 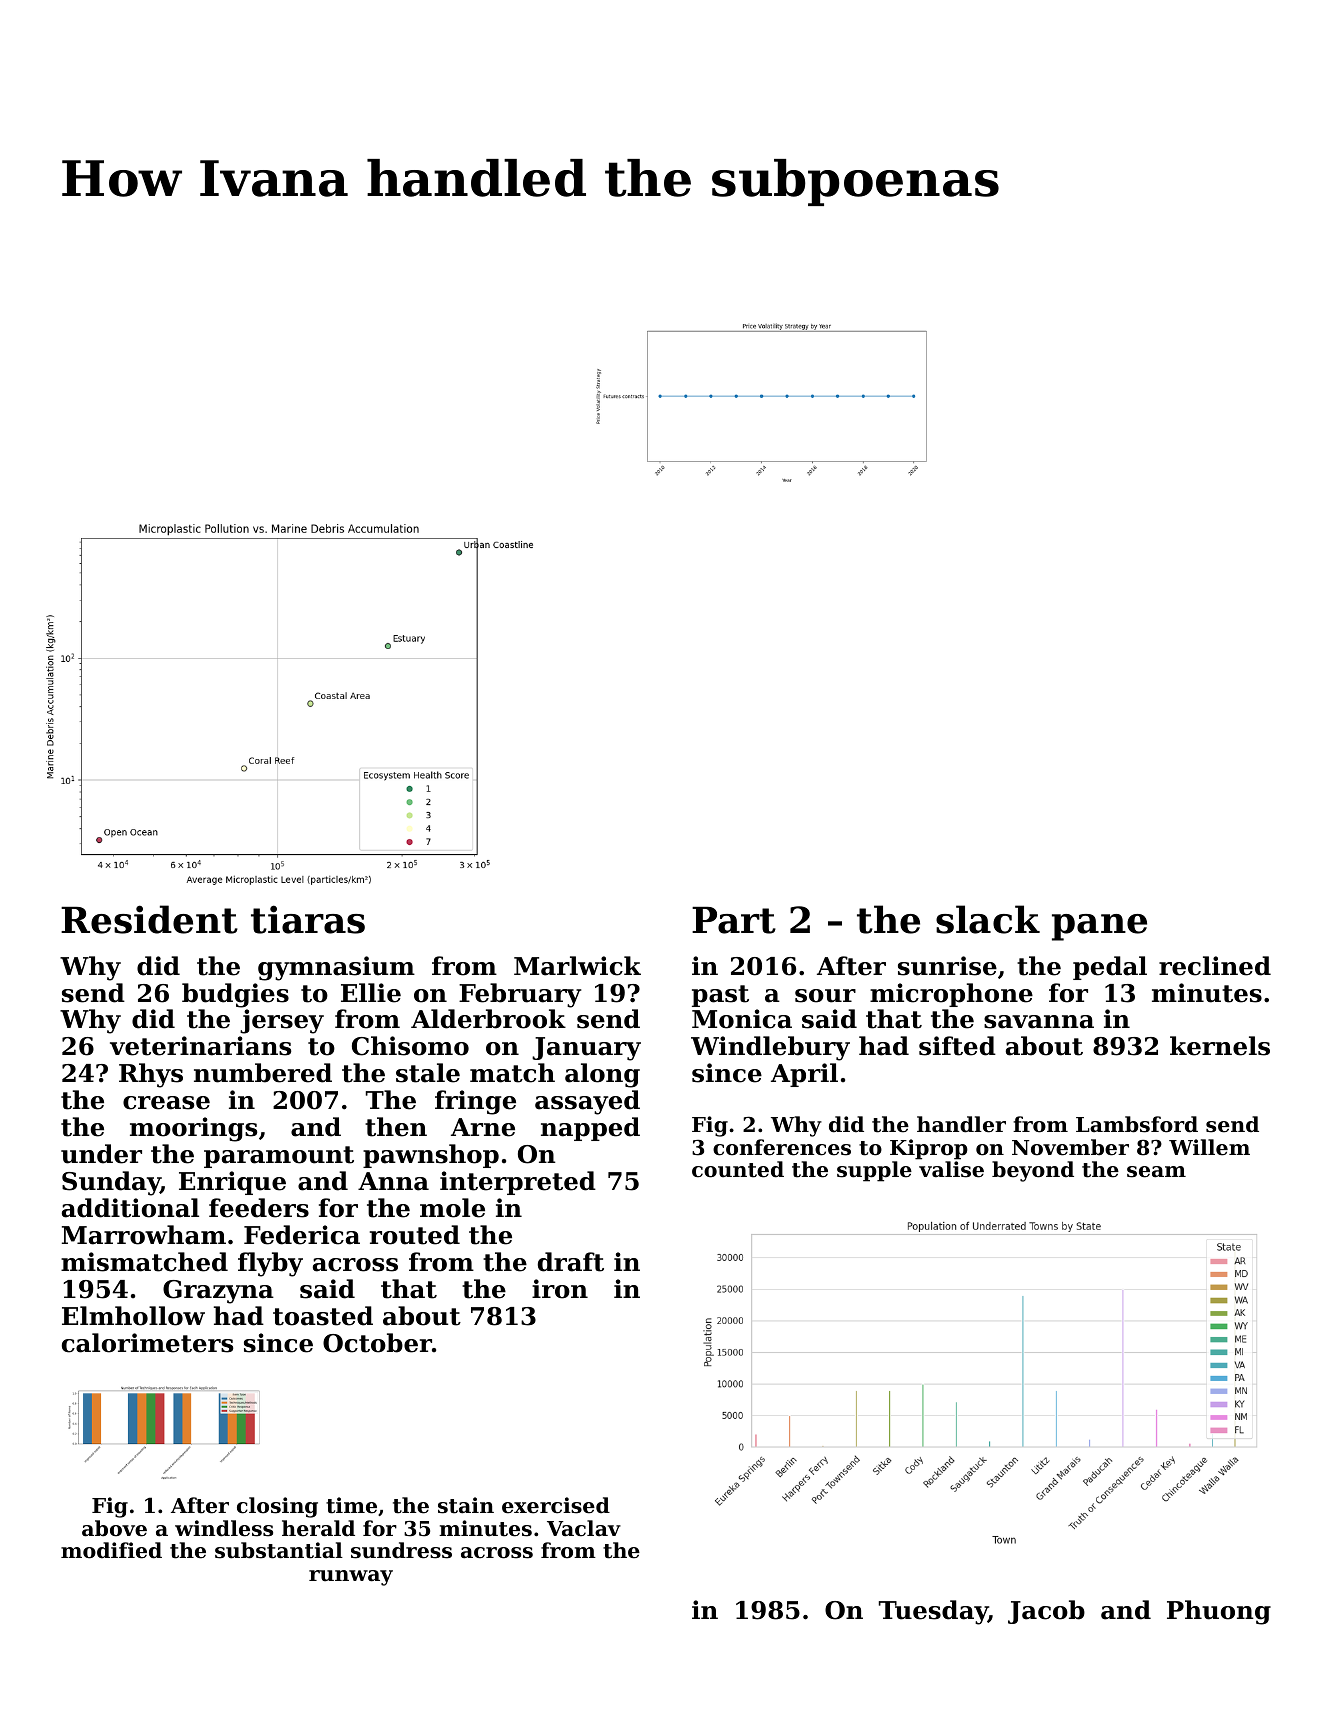 I want to click on budgies, so click(x=235, y=995).
